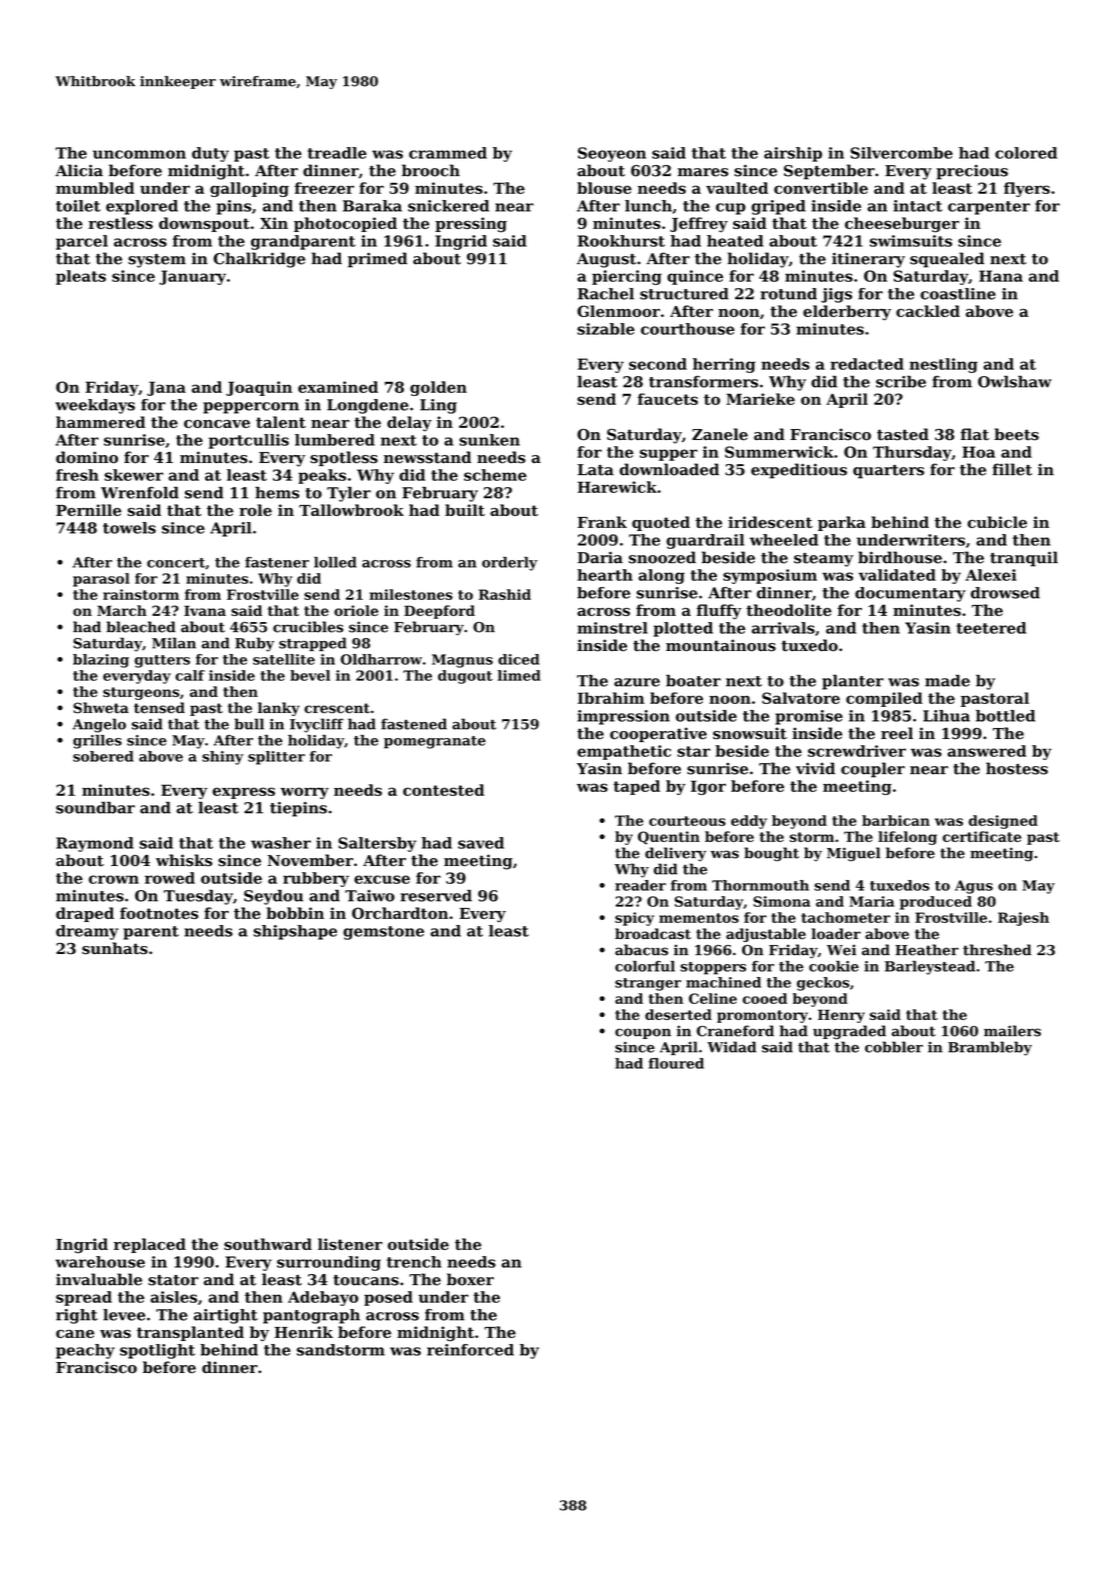 The width and height of the document is (1118, 1582). I want to click on reinforced, so click(470, 1350).
